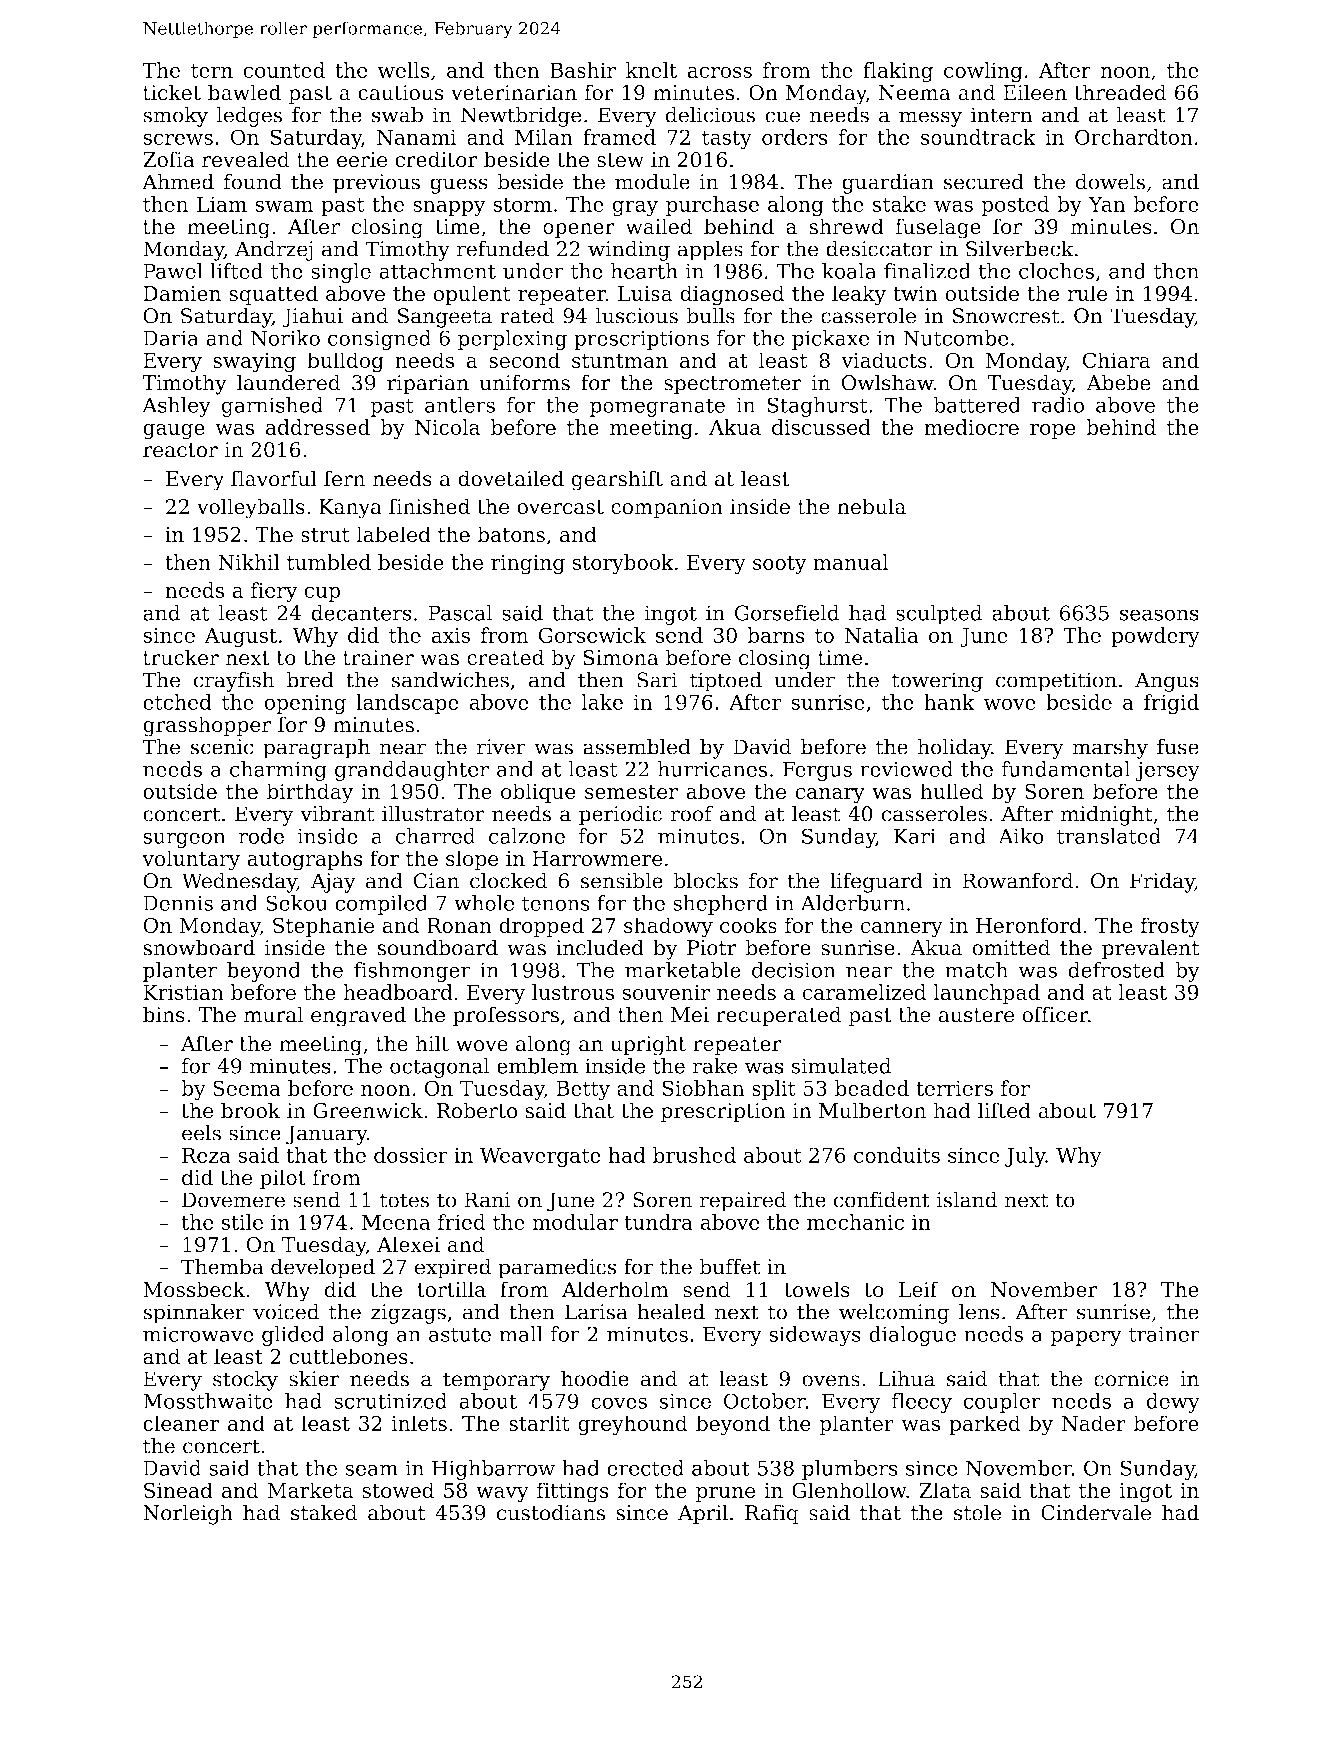 The height and width of the image is (1737, 1342). I want to click on Eileen, so click(1035, 92).
